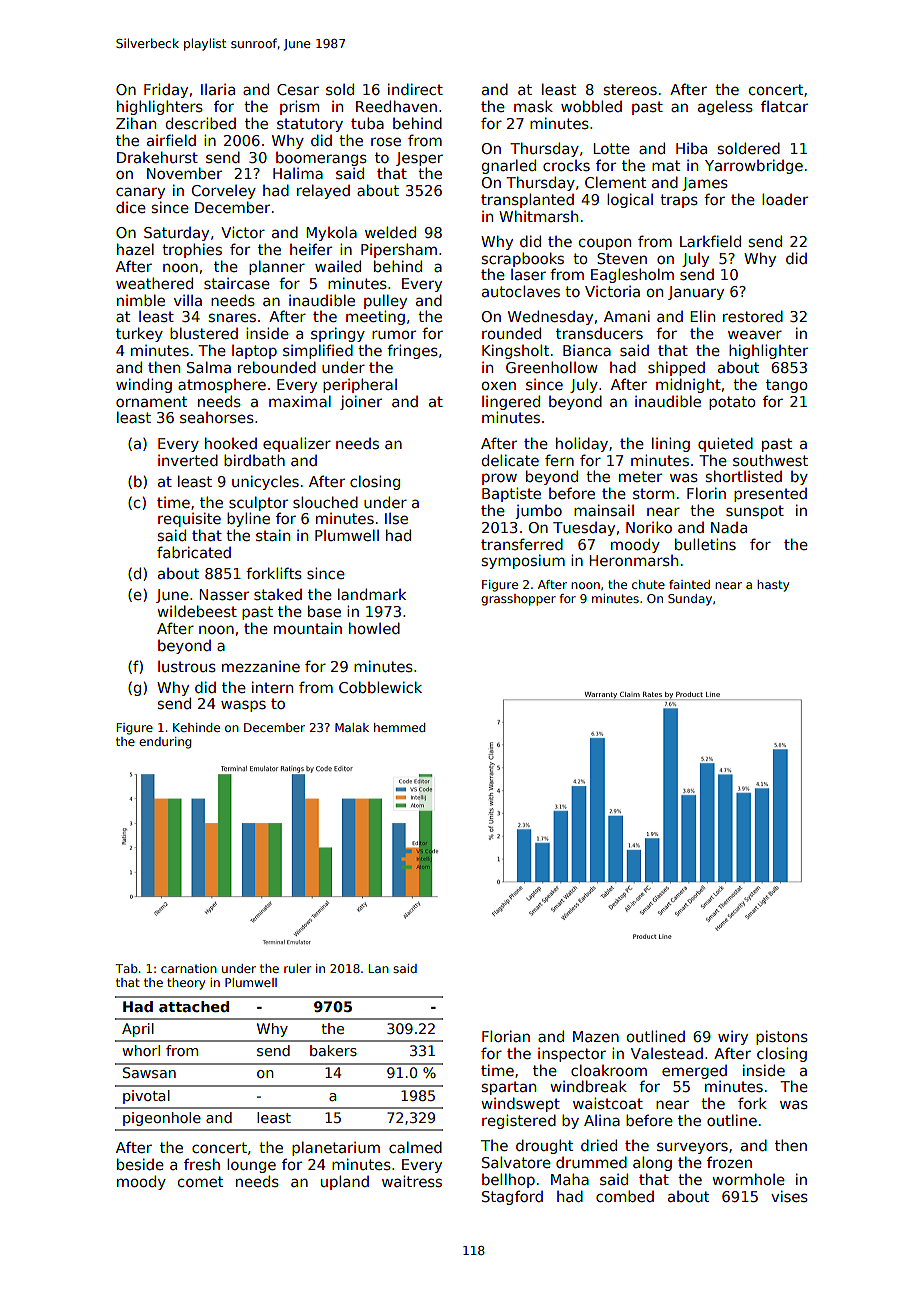 This screenshot has width=924, height=1308. I want to click on Zihan, so click(136, 123).
